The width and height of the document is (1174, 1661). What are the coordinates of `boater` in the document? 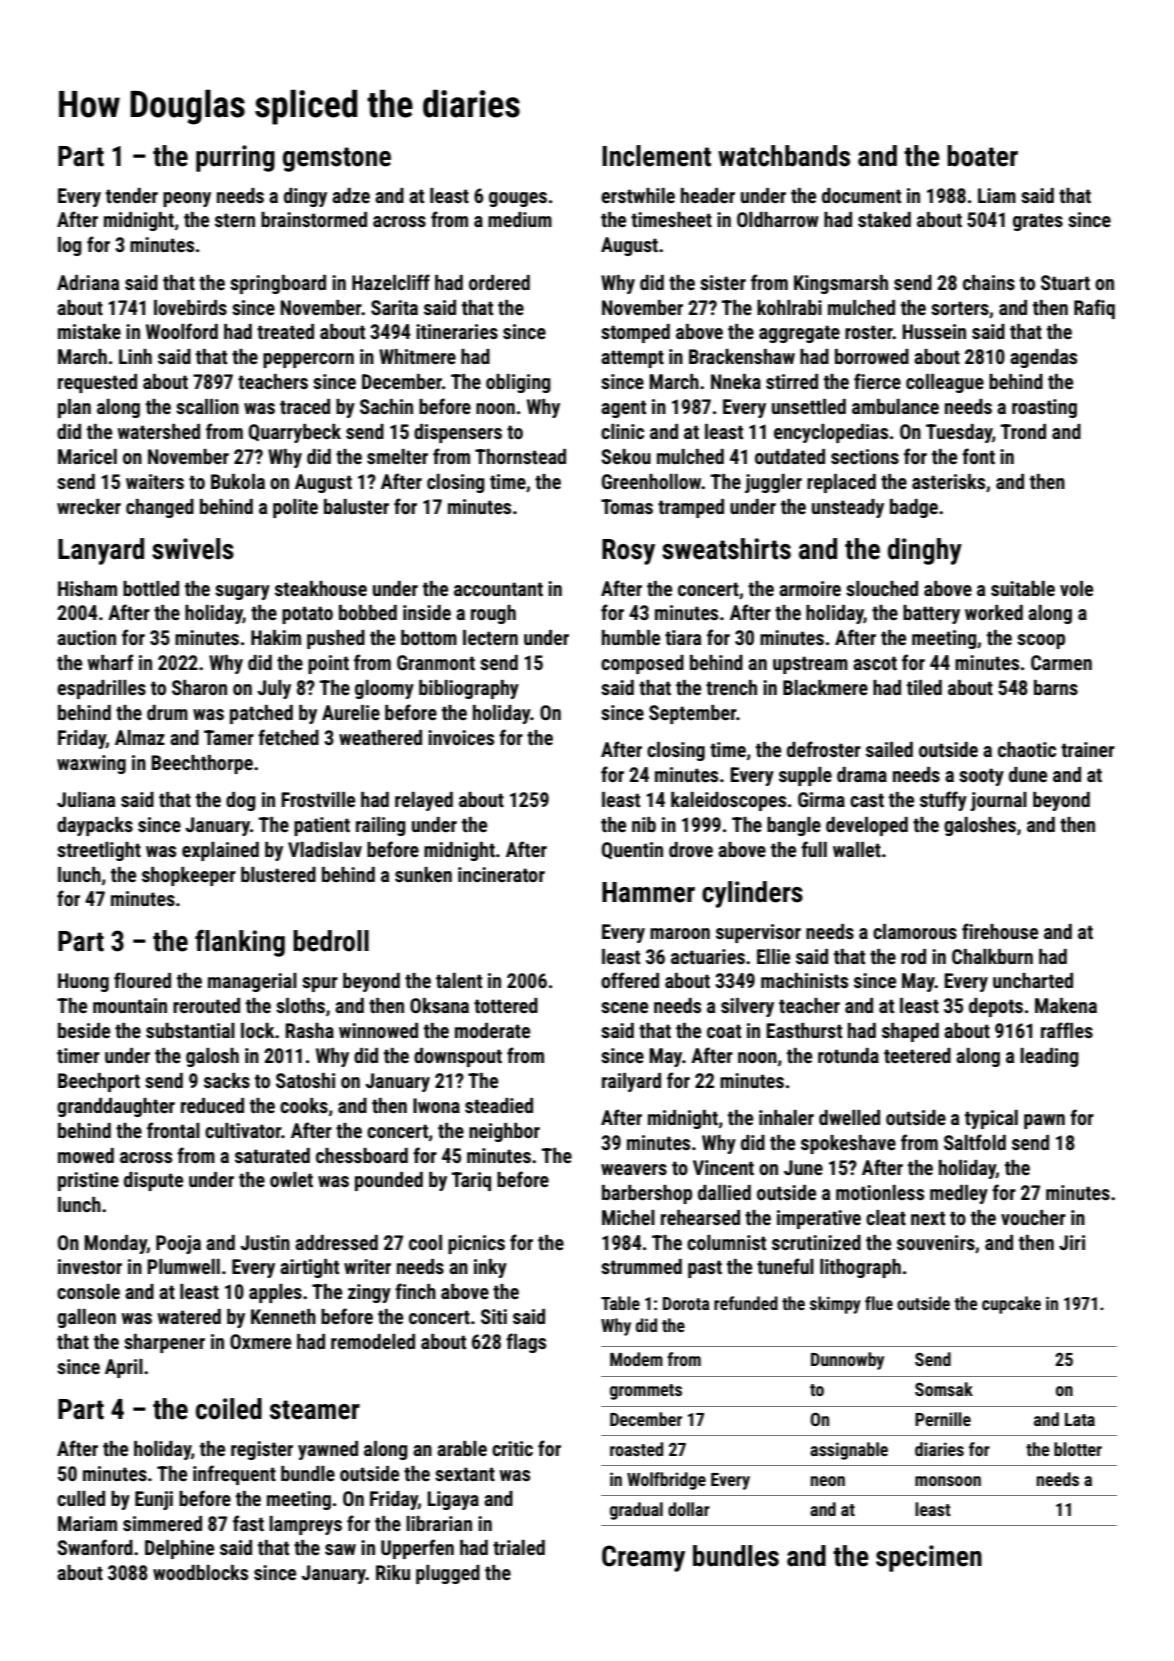 It's located at (982, 156).
